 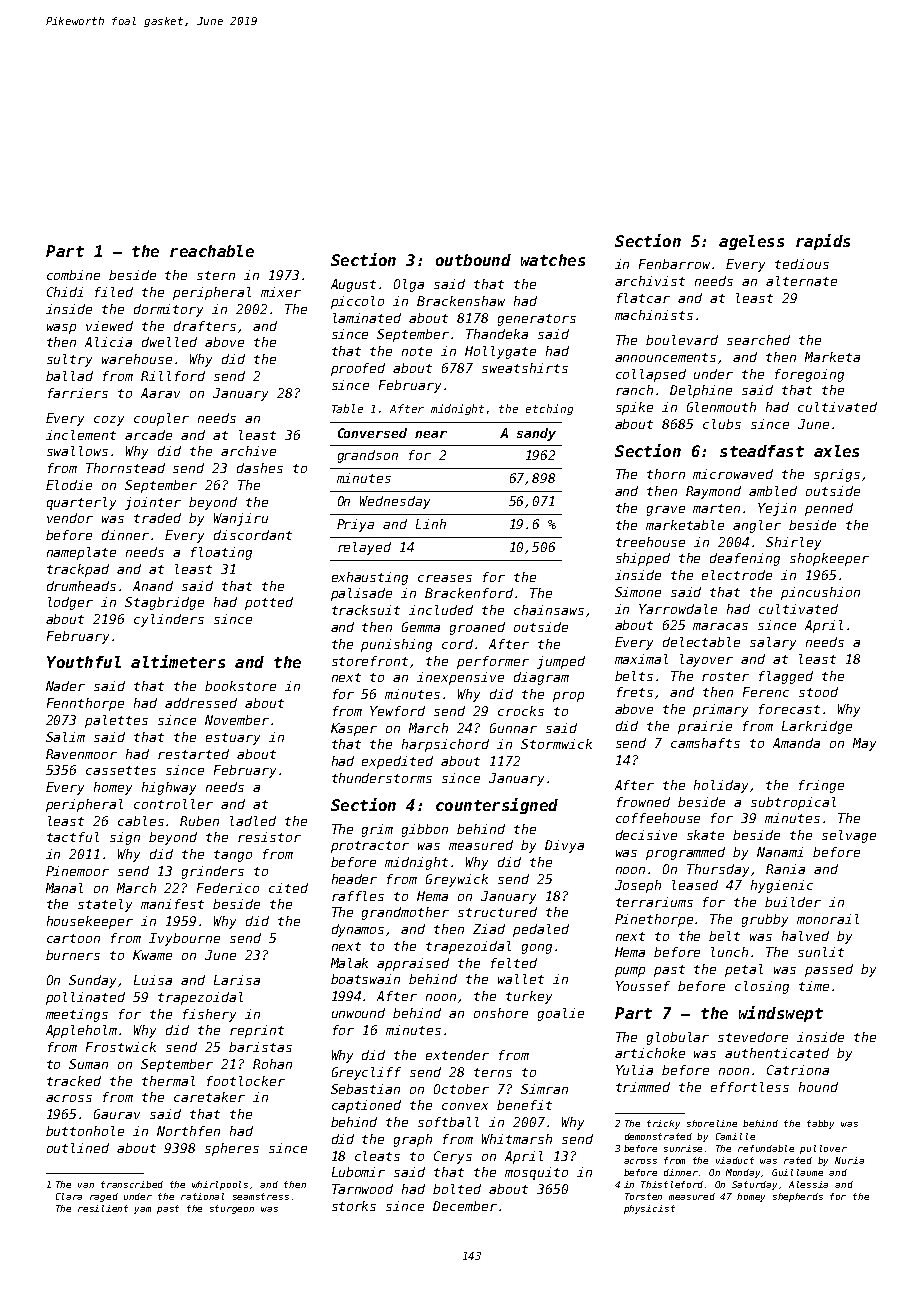 What do you see at coordinates (541, 930) in the image?
I see `pedaled` at bounding box center [541, 930].
